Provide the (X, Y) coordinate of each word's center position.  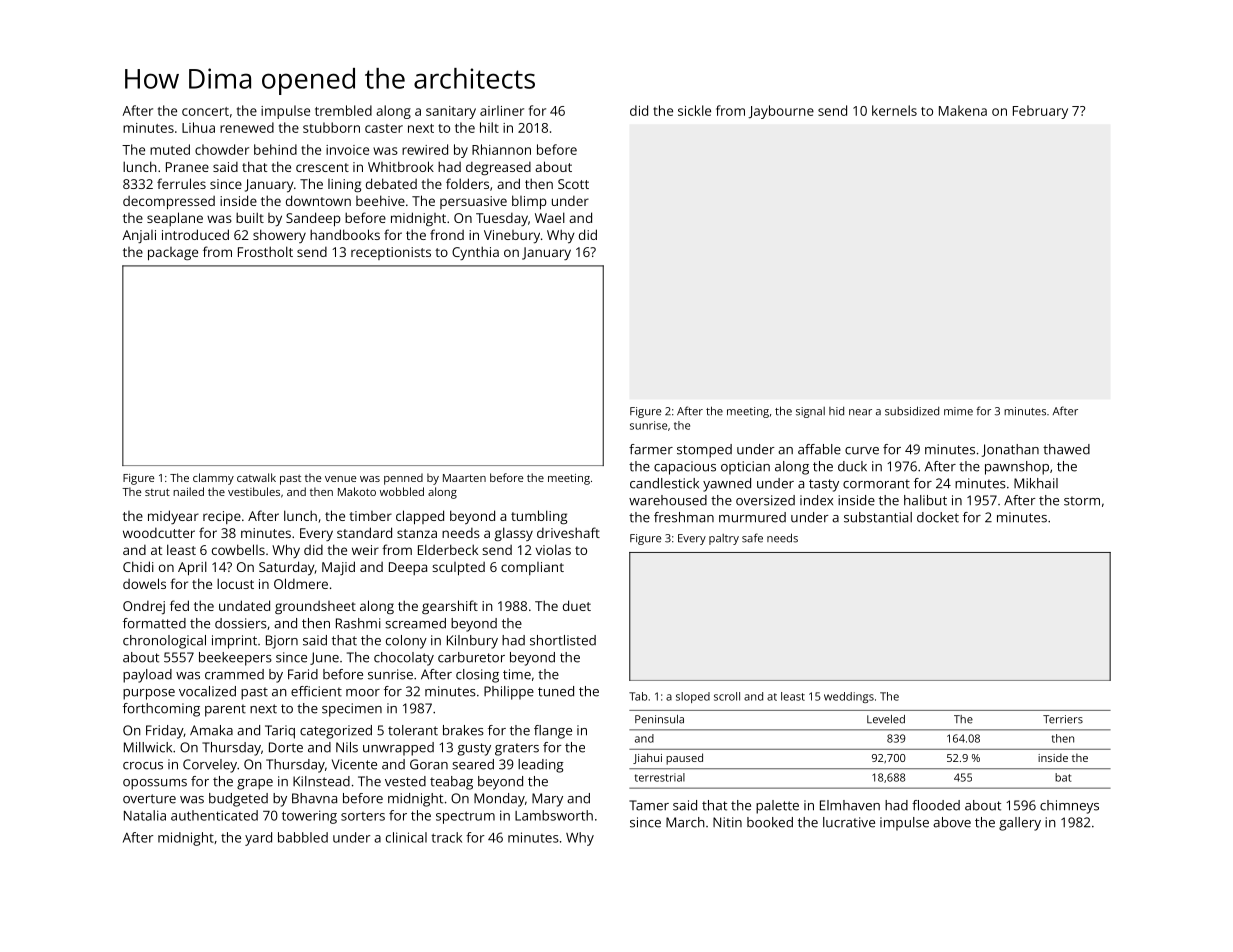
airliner (502, 110)
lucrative (849, 822)
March (685, 822)
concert (205, 111)
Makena (963, 110)
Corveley (210, 766)
